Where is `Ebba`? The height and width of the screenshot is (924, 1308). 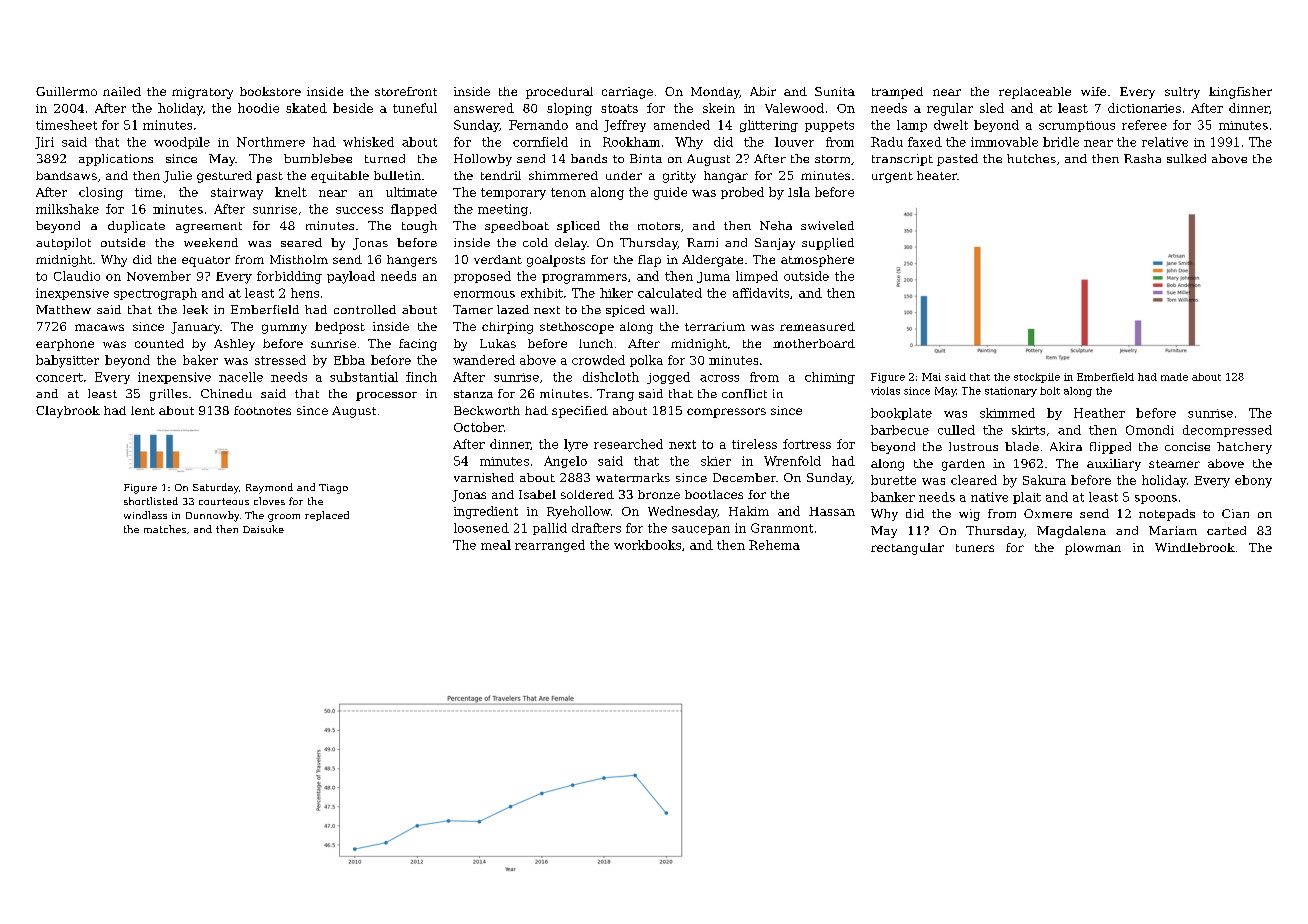 Ebba is located at coordinates (349, 360).
